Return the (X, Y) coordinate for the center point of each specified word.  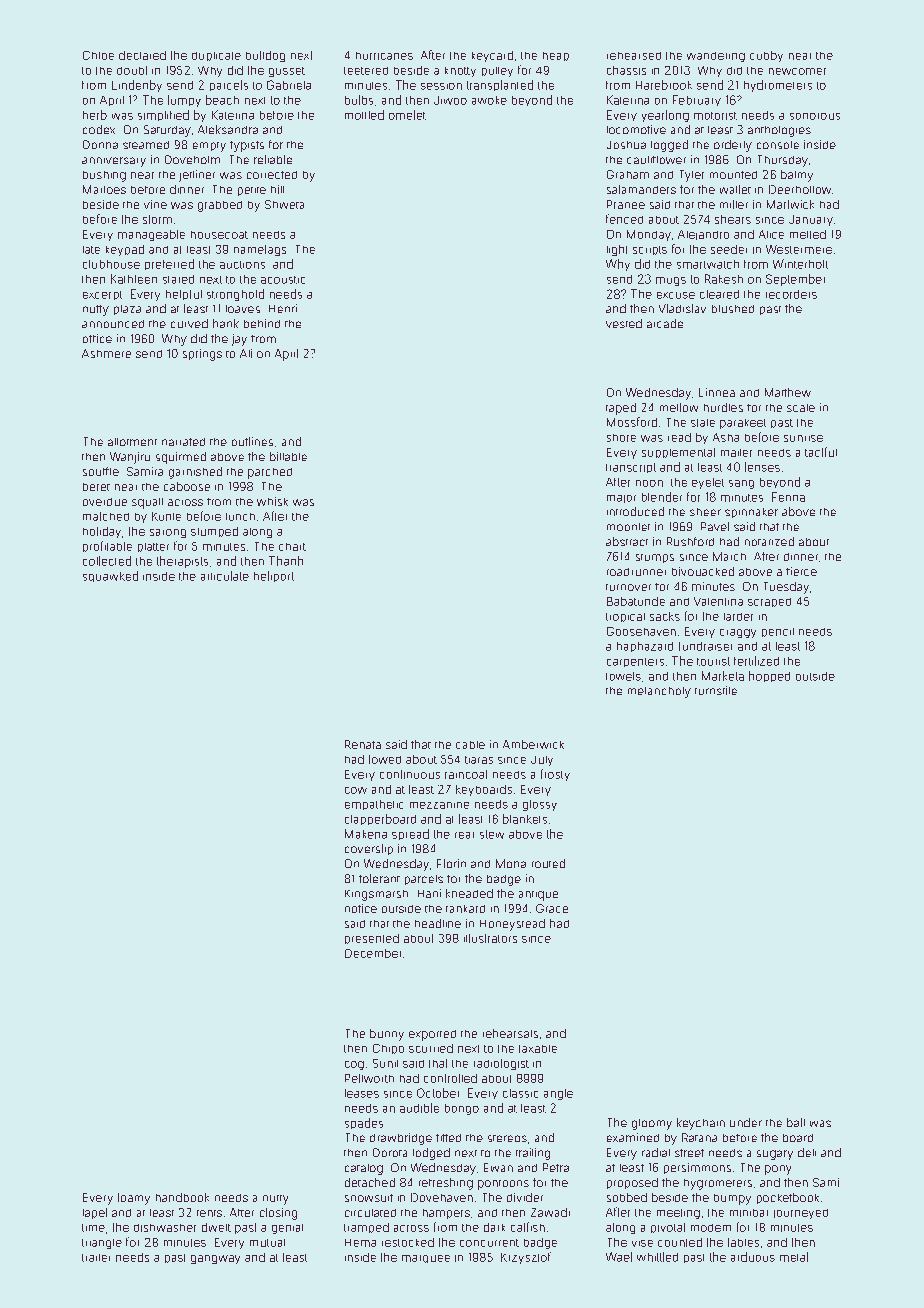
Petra (556, 1167)
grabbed (220, 206)
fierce (801, 571)
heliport (274, 576)
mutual (267, 1243)
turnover (628, 587)
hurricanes (384, 56)
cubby (766, 56)
